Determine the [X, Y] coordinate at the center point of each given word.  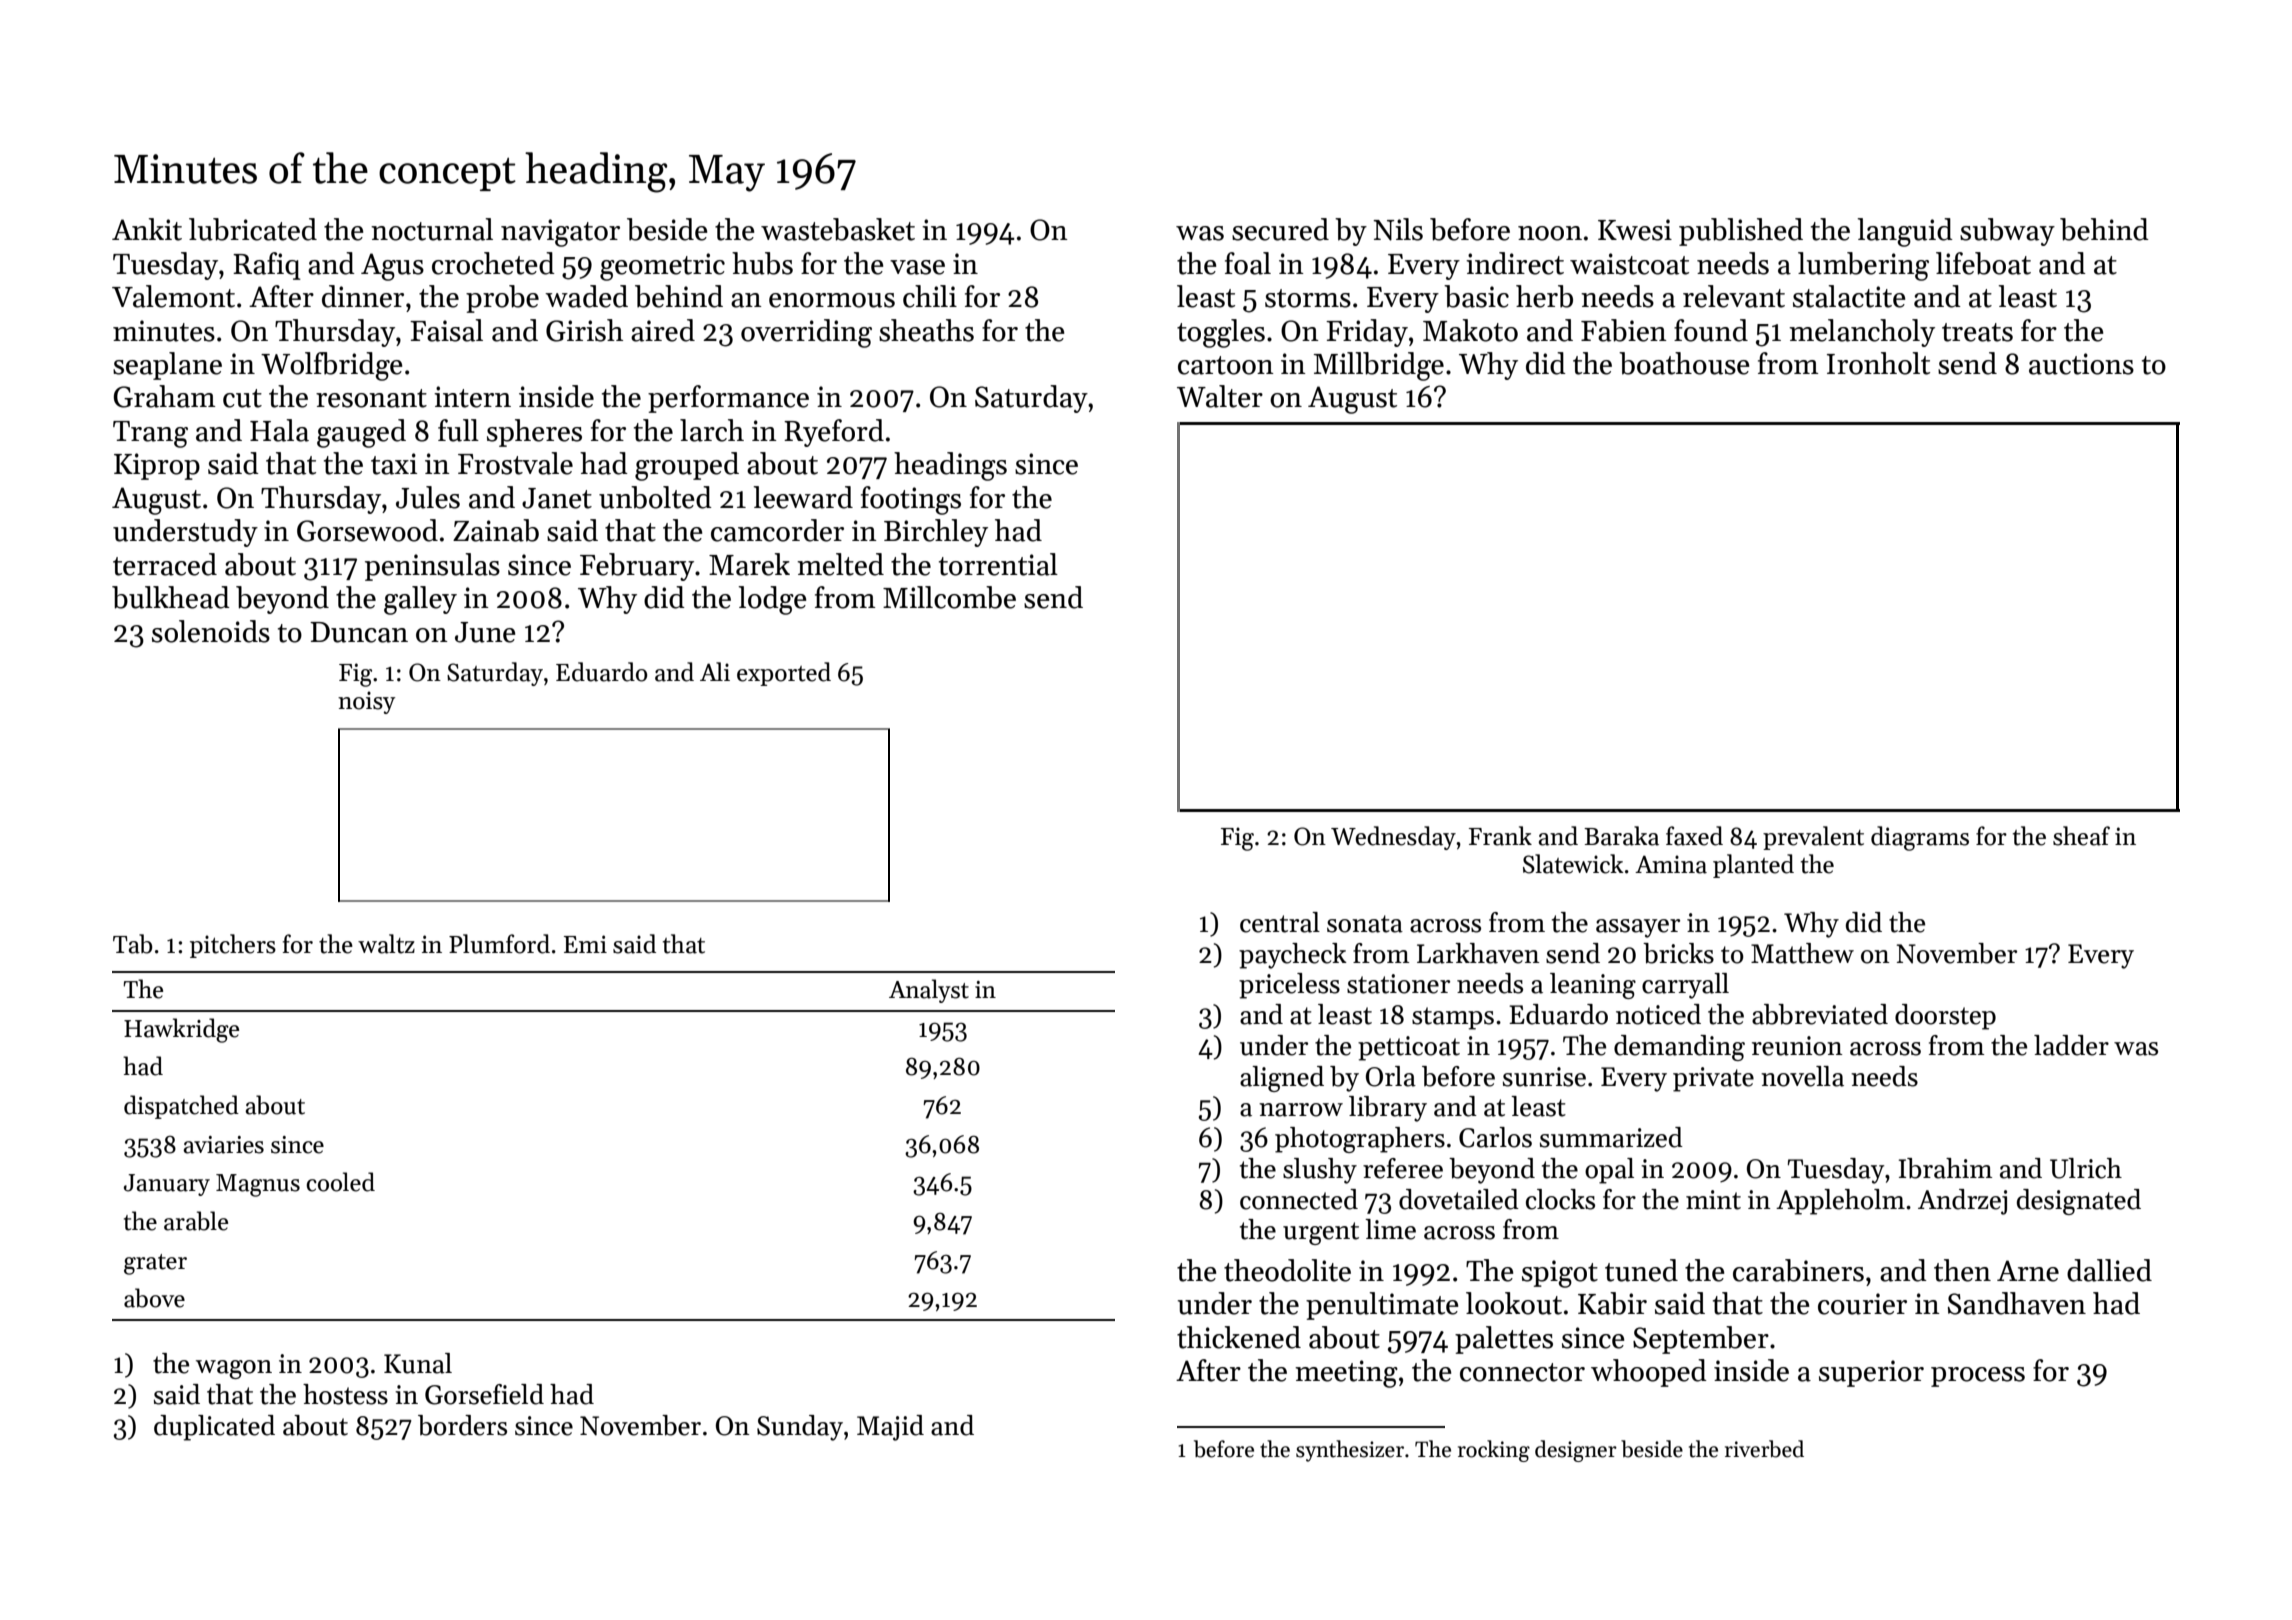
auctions [2081, 364]
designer [1576, 1451]
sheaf [2081, 836]
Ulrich [2086, 1168]
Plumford [499, 944]
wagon [234, 1369]
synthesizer [1350, 1451]
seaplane [167, 366]
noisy [366, 702]
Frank [1500, 836]
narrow [1301, 1110]
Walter [1220, 396]
